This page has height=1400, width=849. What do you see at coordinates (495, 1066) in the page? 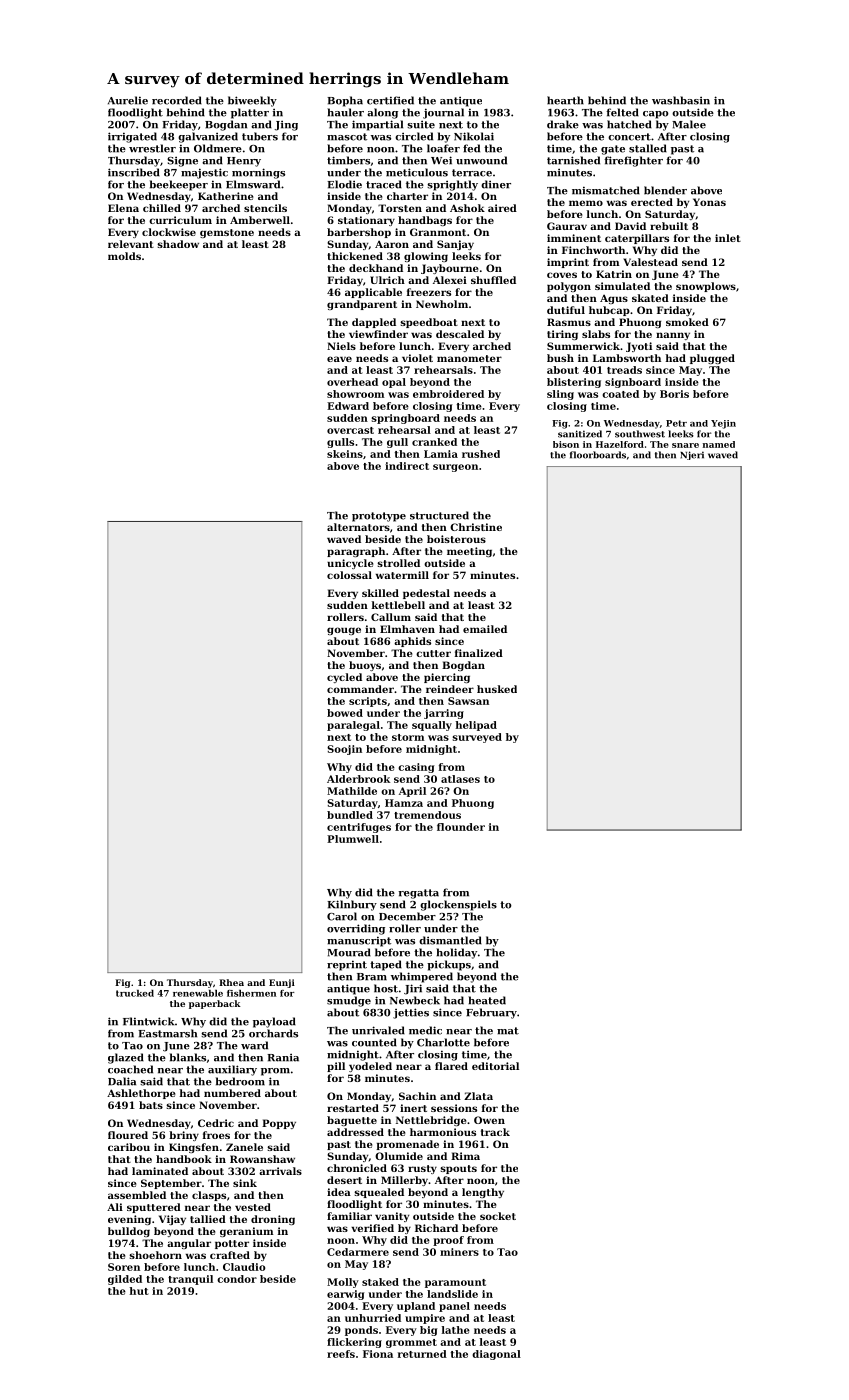
I see `editorial` at bounding box center [495, 1066].
